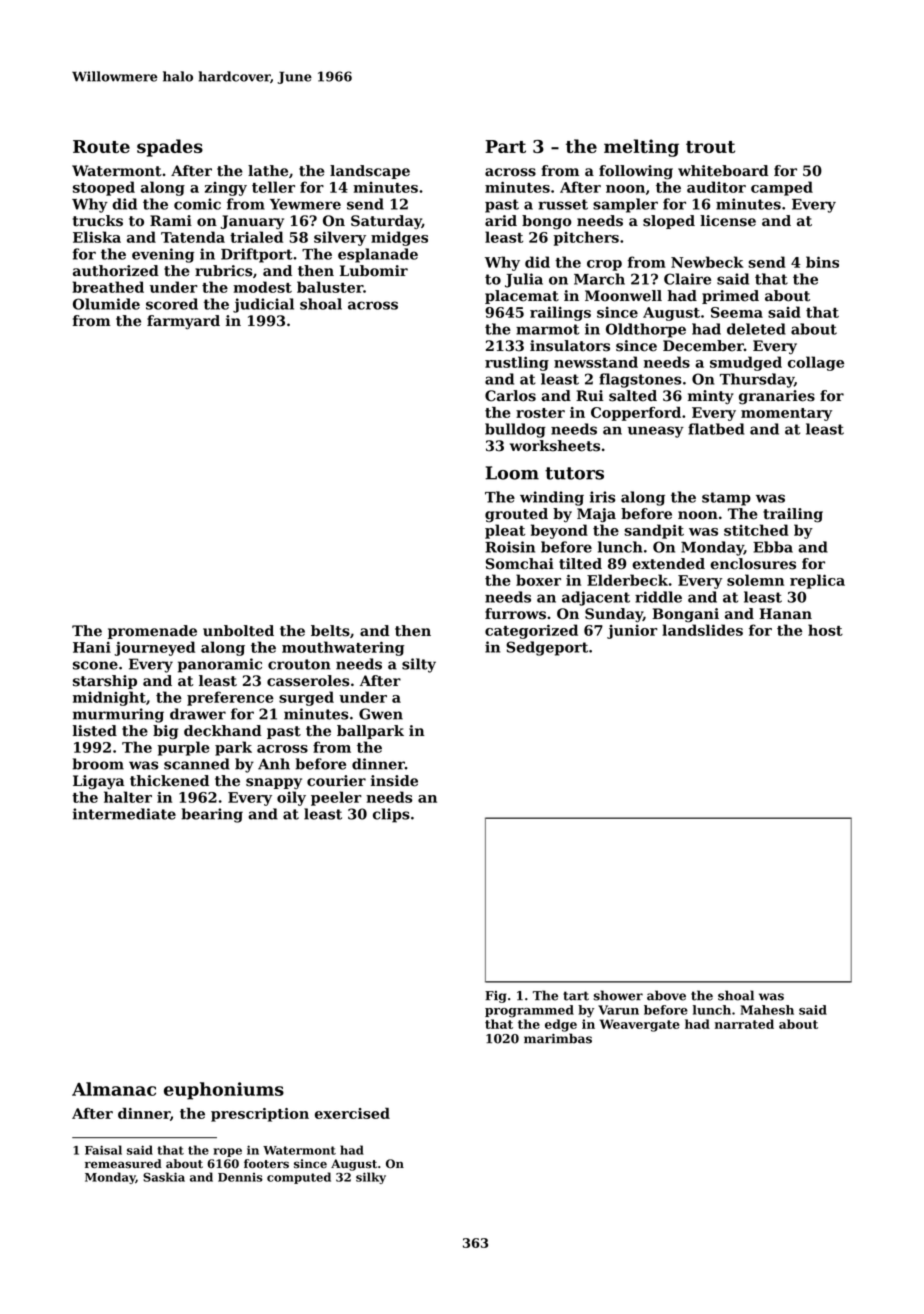  Describe the element at coordinates (391, 815) in the page. I see `clips` at that location.
